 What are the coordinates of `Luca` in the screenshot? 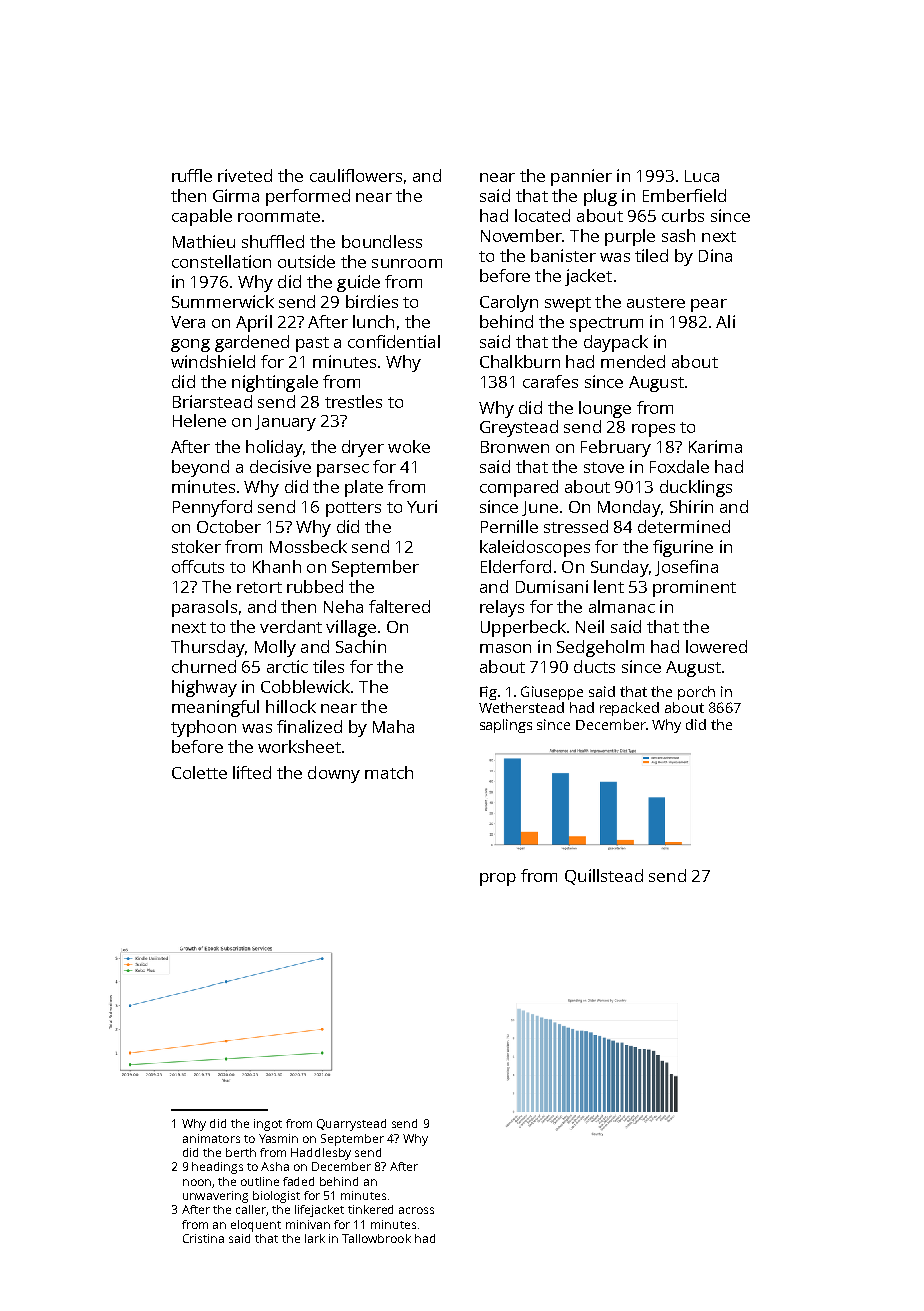 It's located at (702, 176).
